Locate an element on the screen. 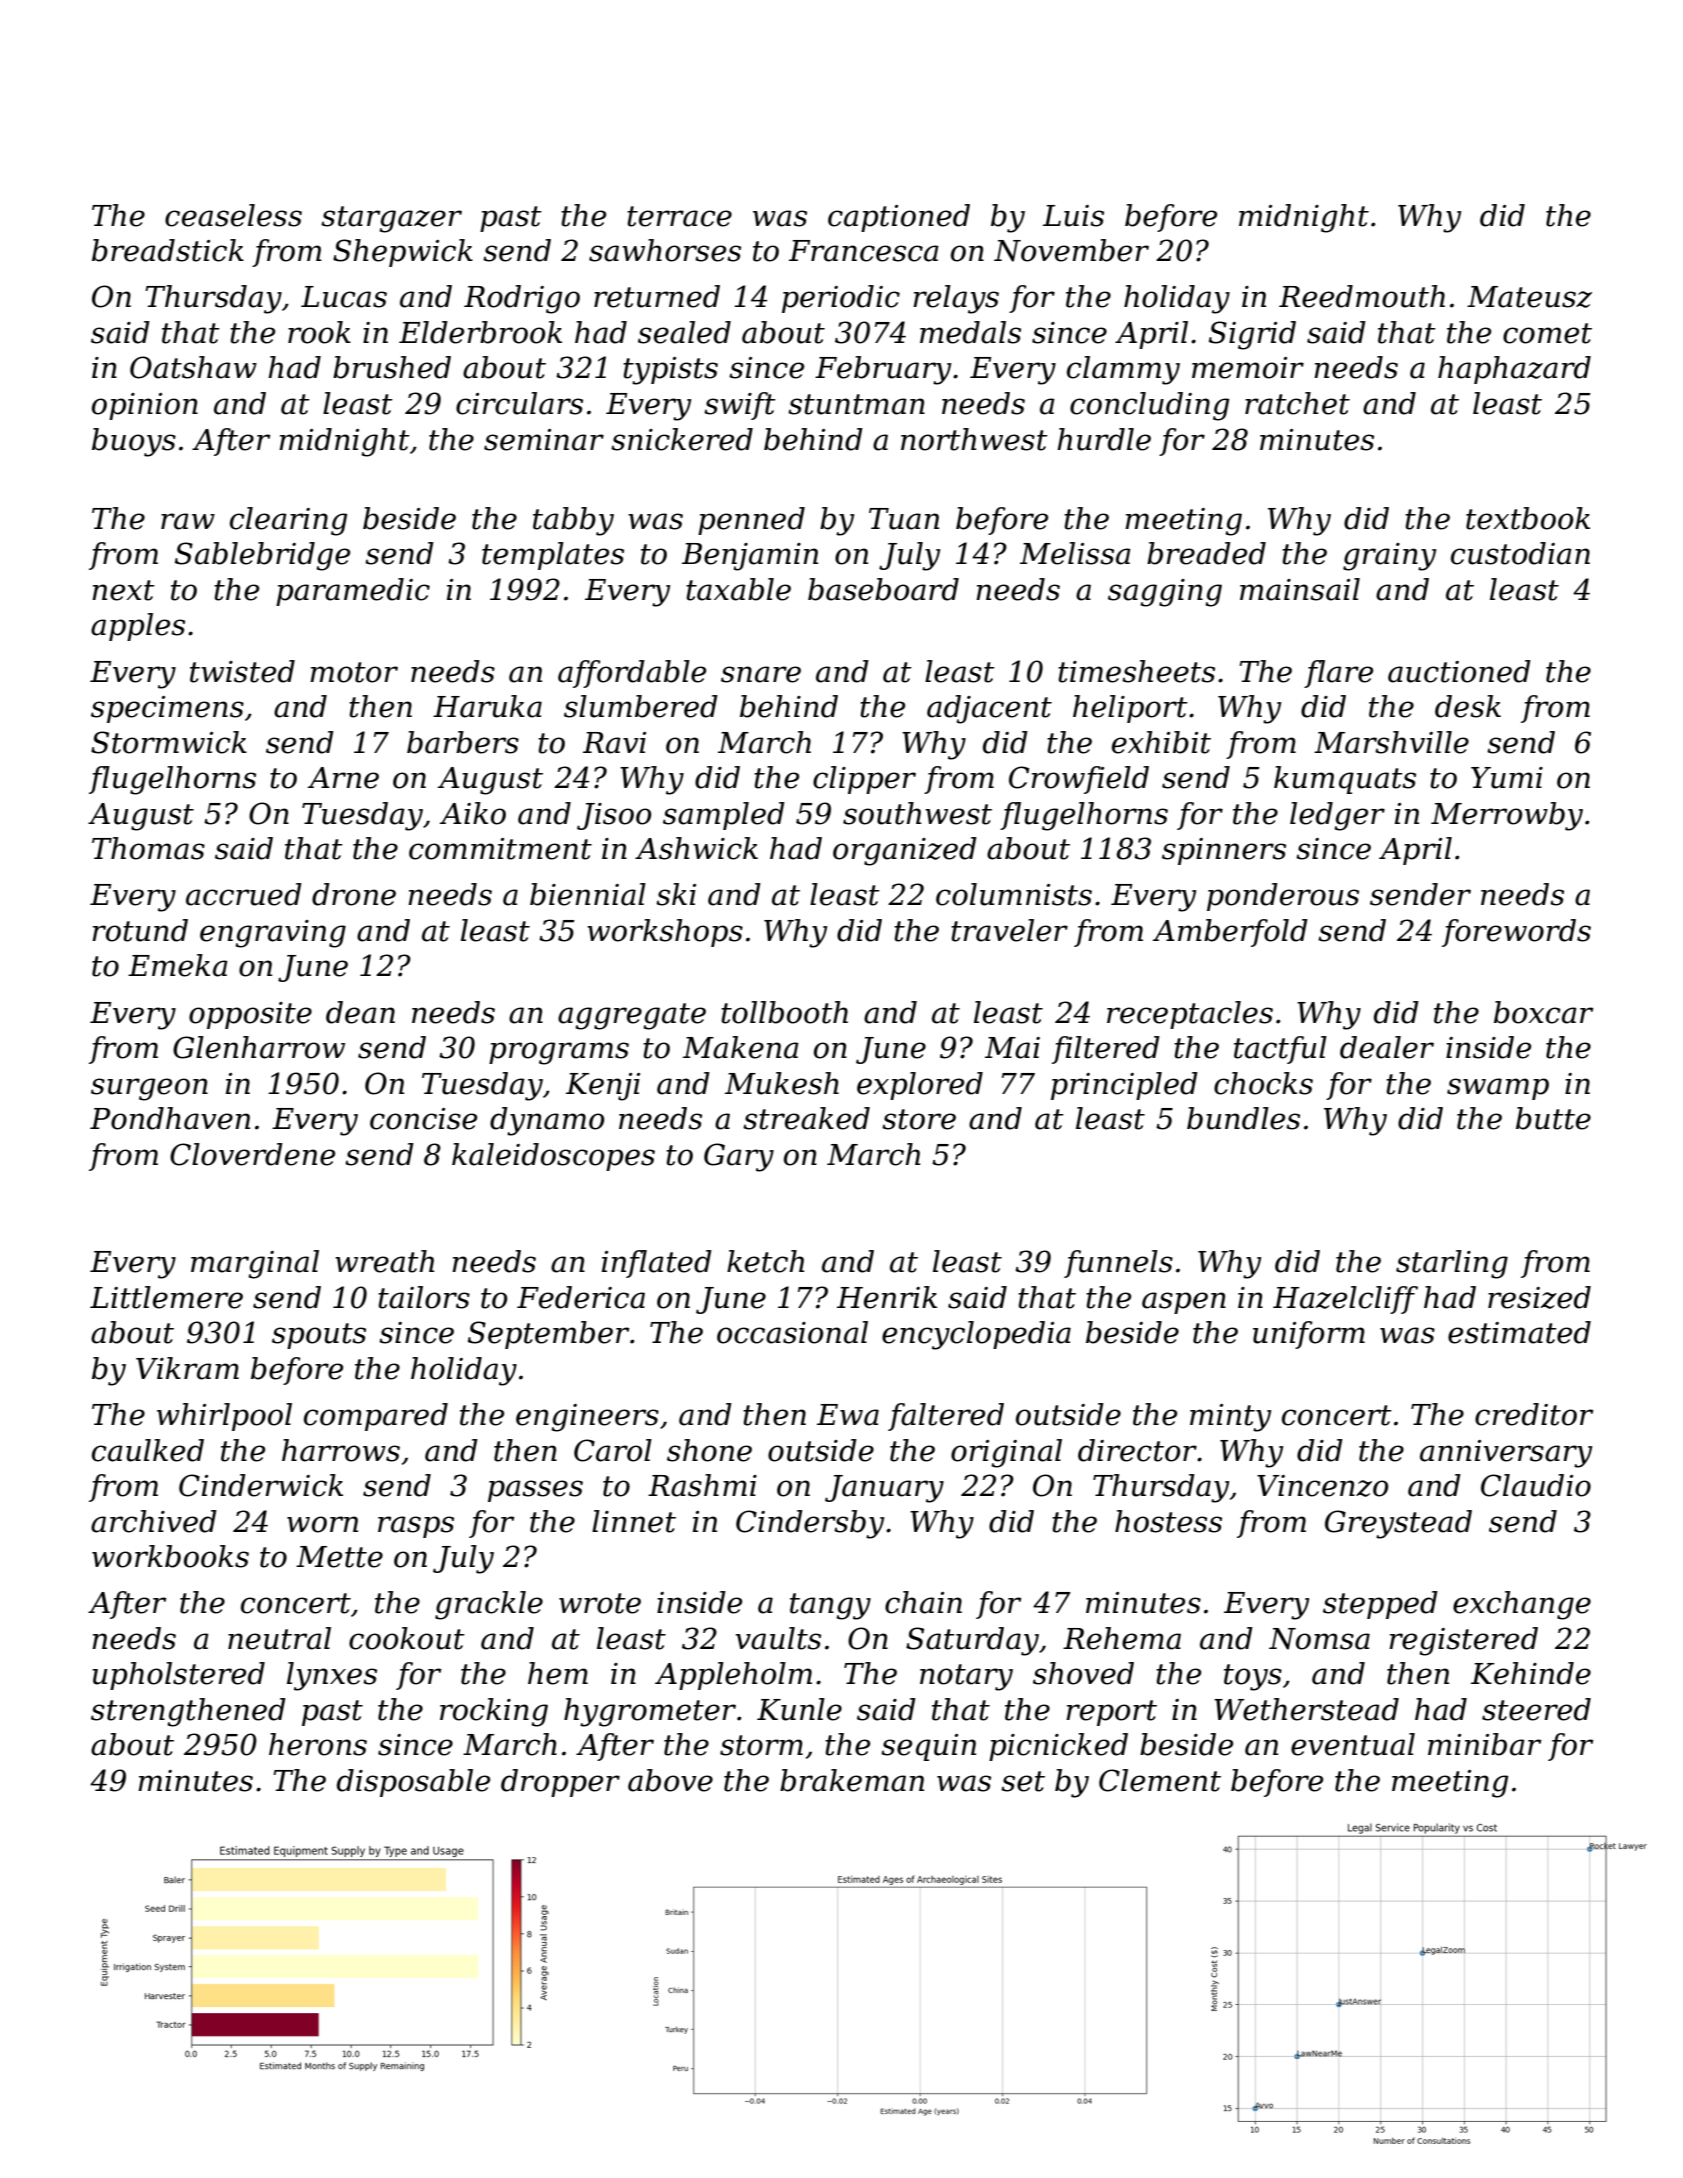  occasional is located at coordinates (792, 1332).
